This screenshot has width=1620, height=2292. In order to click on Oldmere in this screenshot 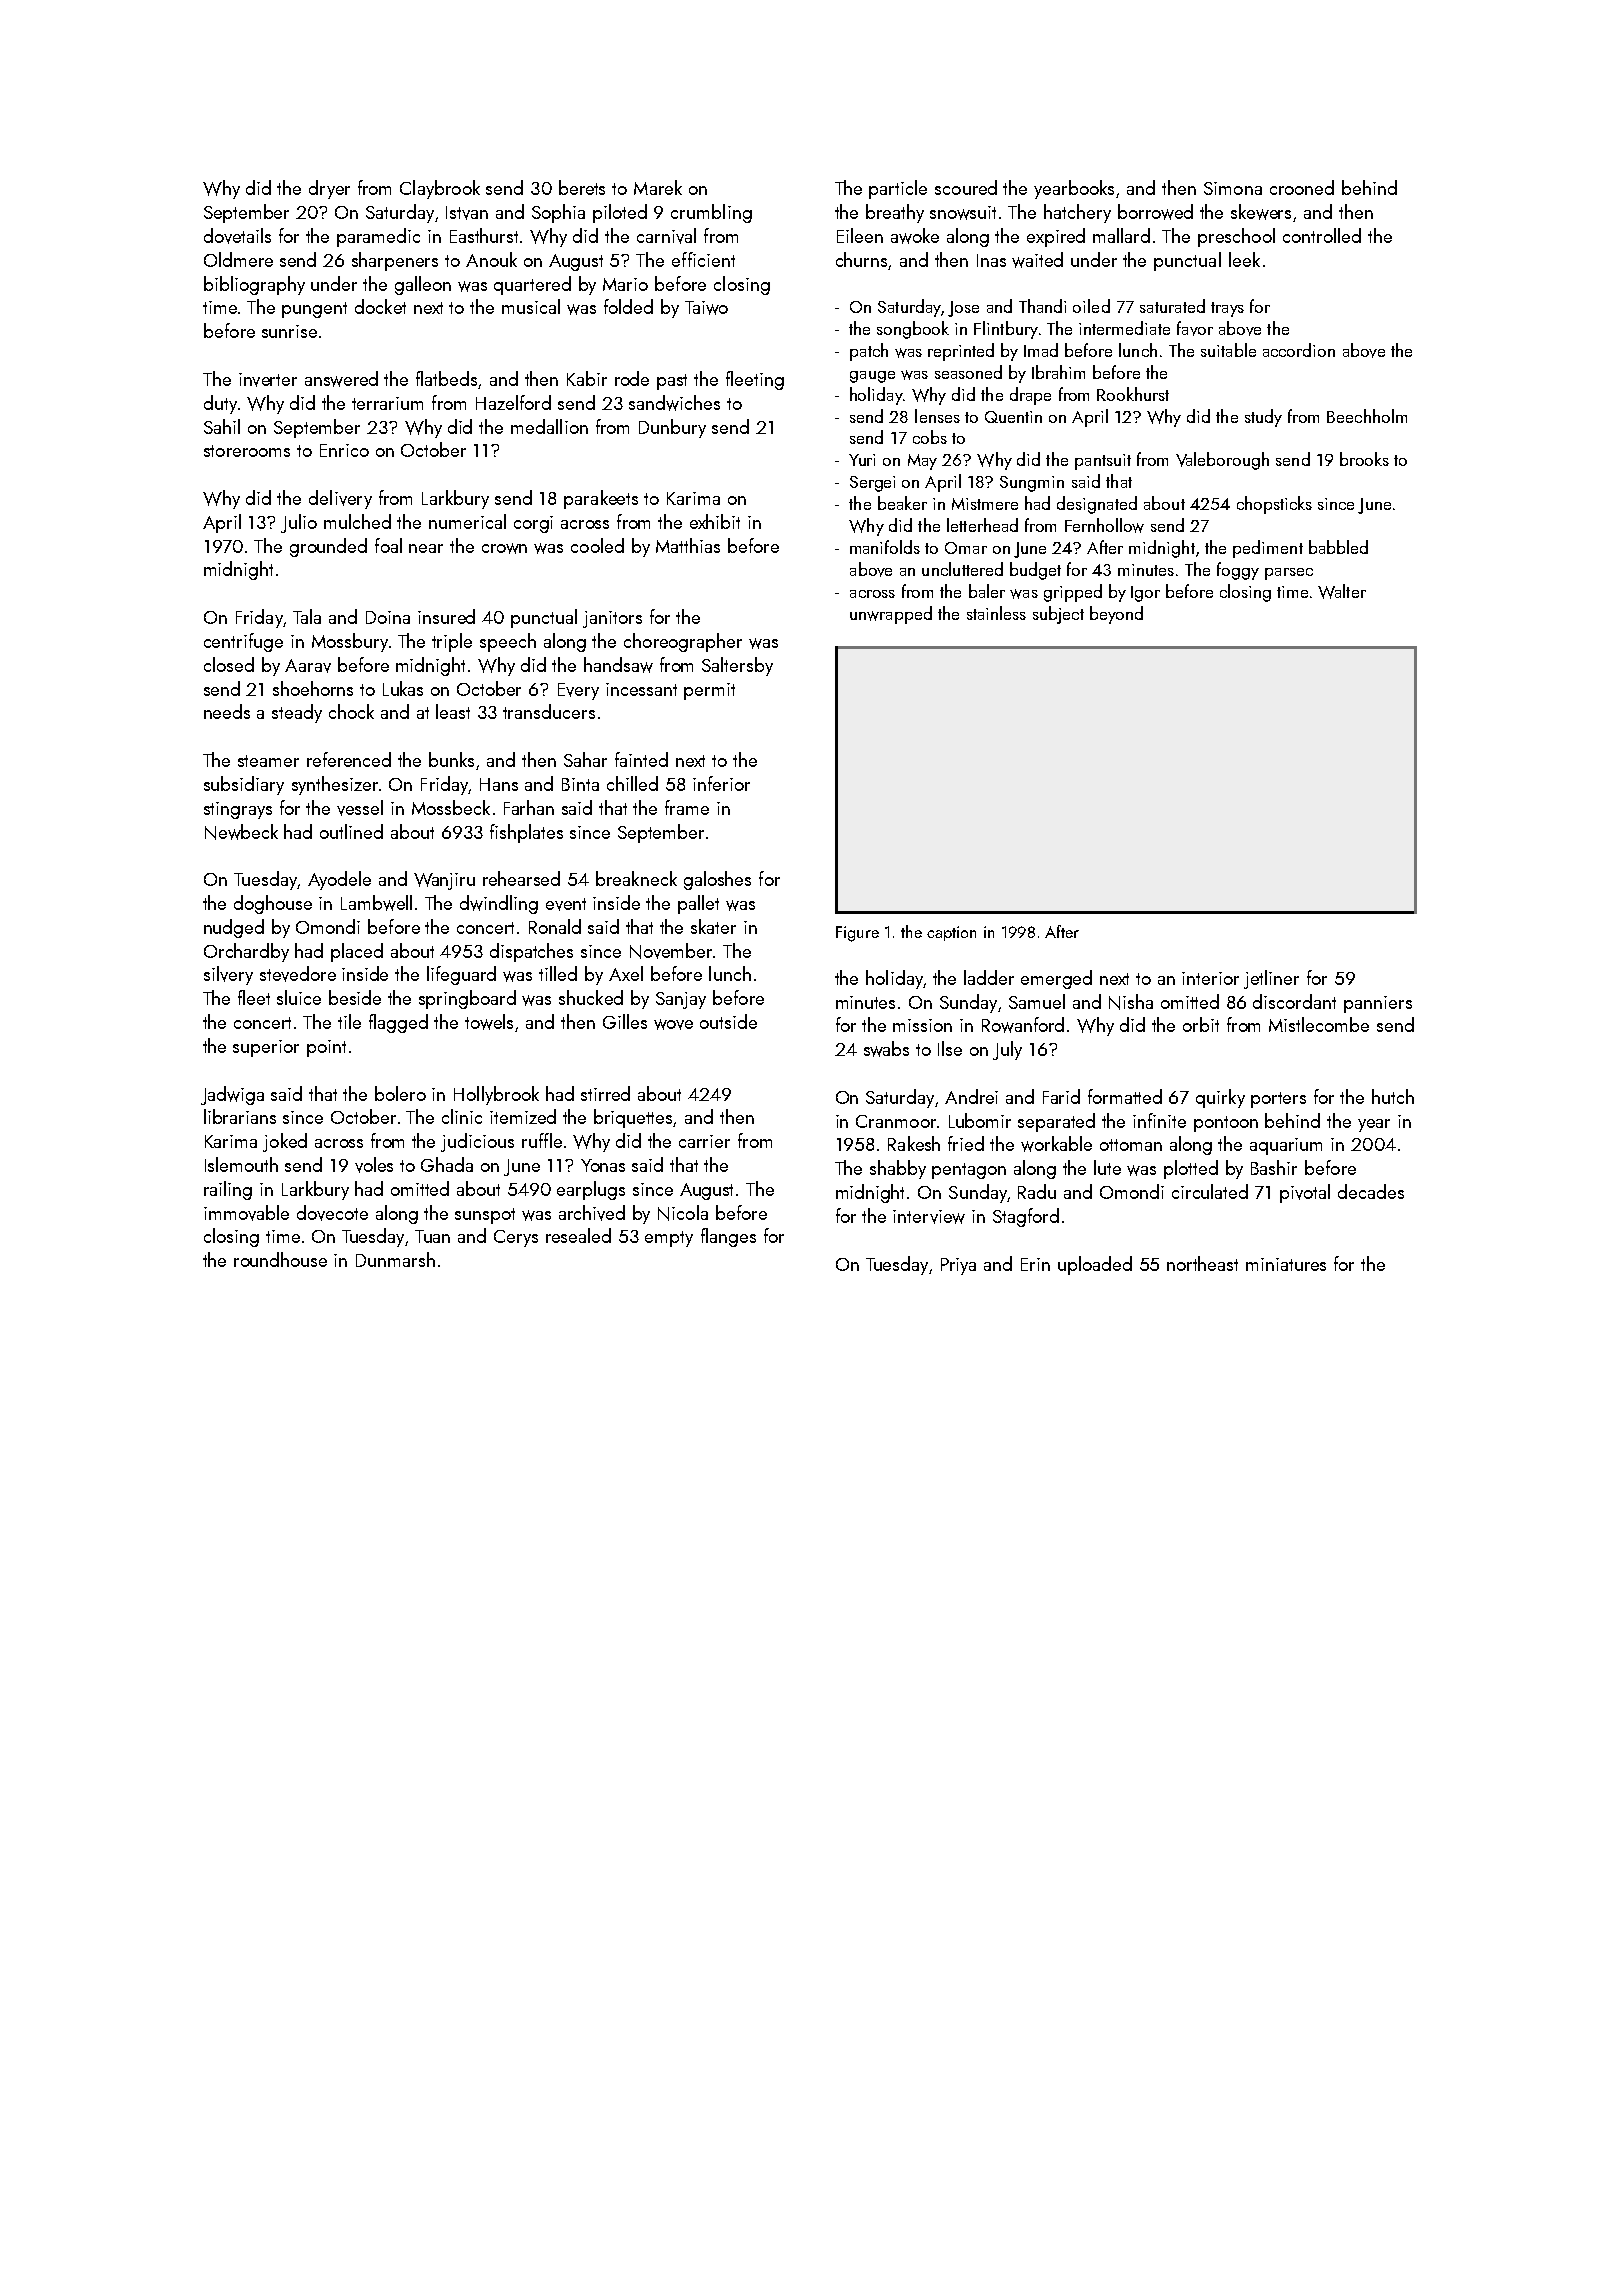, I will do `click(238, 259)`.
